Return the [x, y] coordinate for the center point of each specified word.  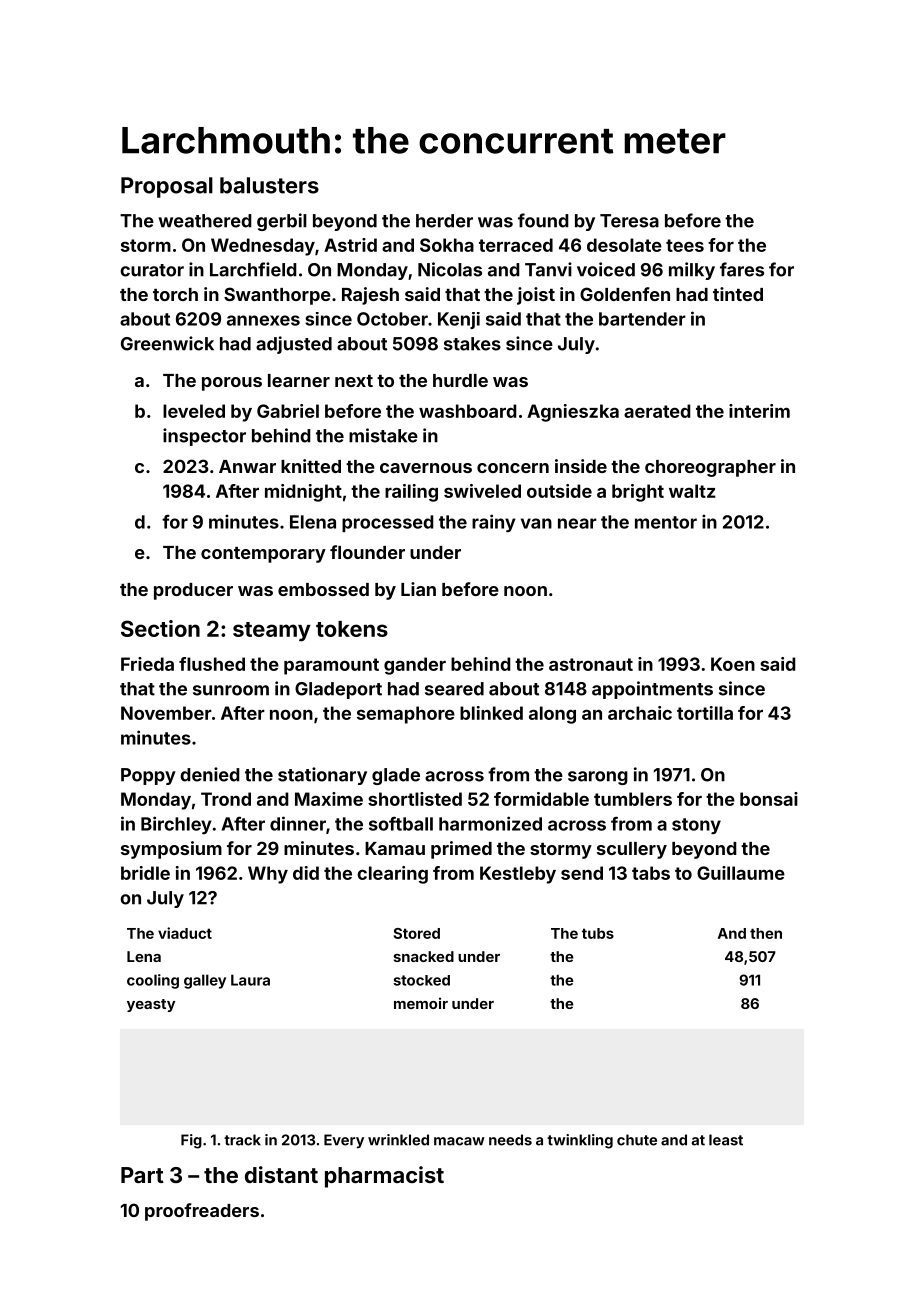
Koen [733, 664]
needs [510, 1140]
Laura [250, 980]
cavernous [426, 468]
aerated [657, 411]
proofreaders [202, 1212]
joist [536, 296]
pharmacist [384, 1177]
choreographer [710, 468]
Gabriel [288, 411]
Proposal [167, 187]
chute [637, 1140]
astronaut [591, 664]
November [166, 713]
